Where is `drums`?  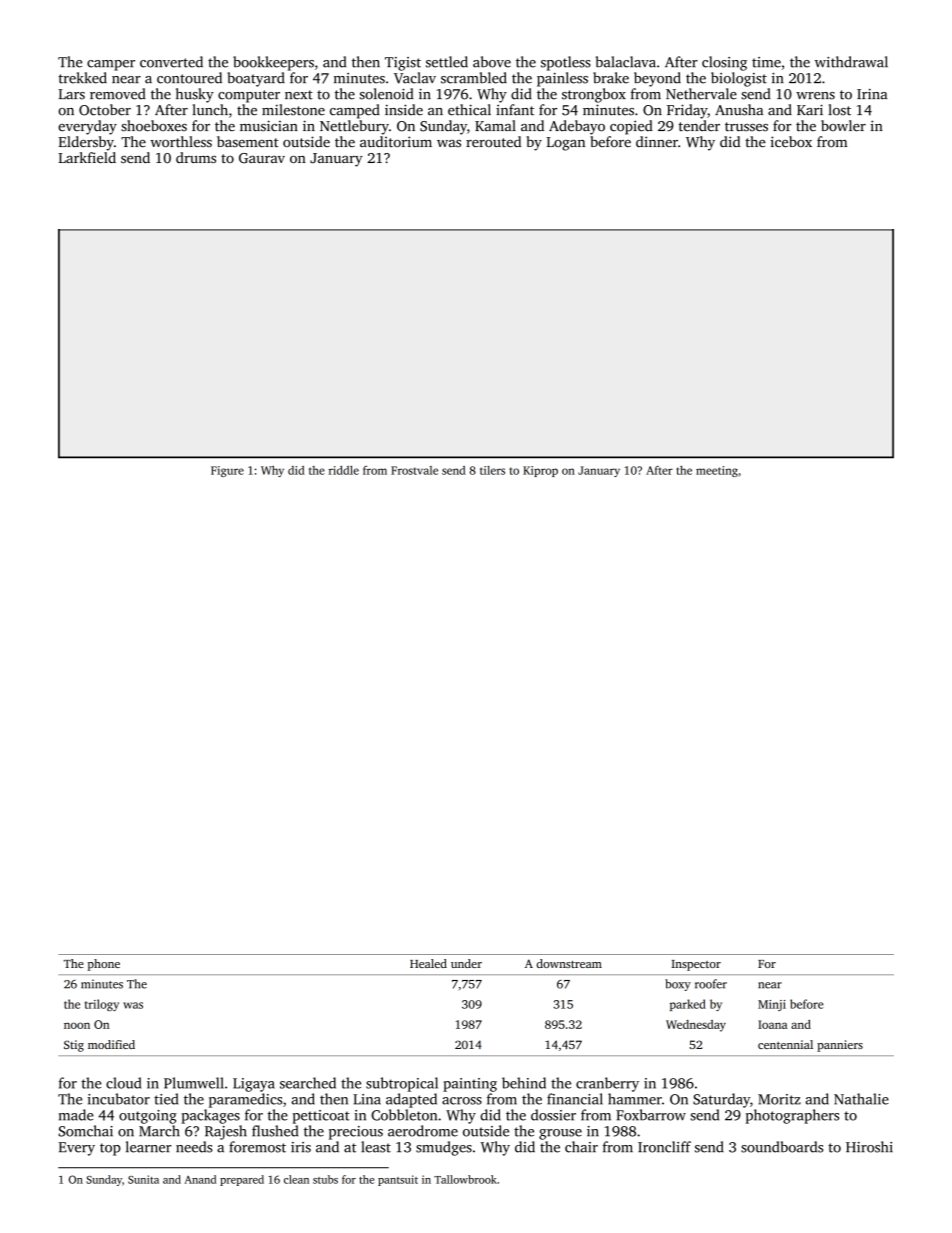
drums is located at coordinates (196, 157).
